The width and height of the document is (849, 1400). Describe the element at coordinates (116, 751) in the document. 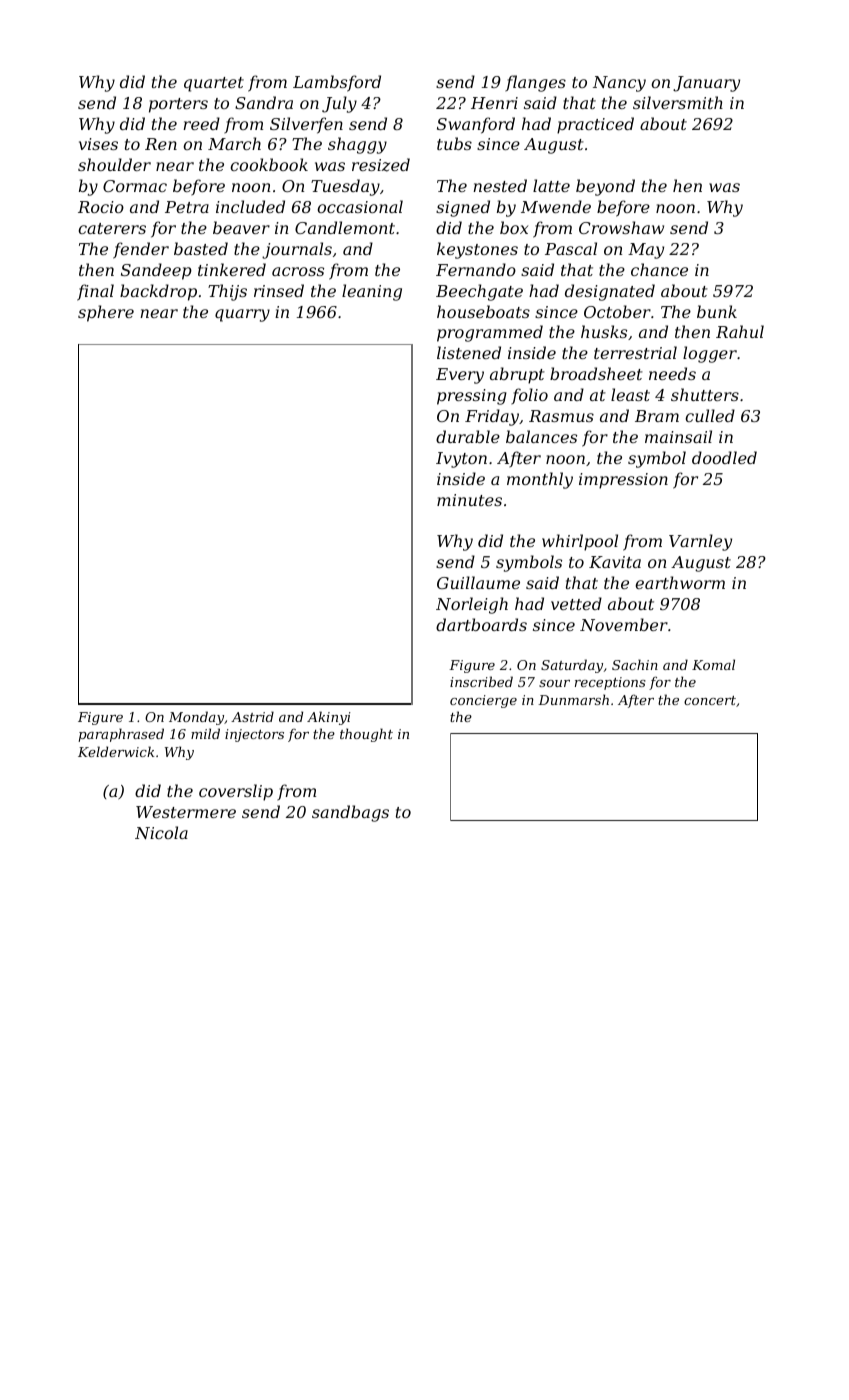

I see `Kelderwick` at that location.
